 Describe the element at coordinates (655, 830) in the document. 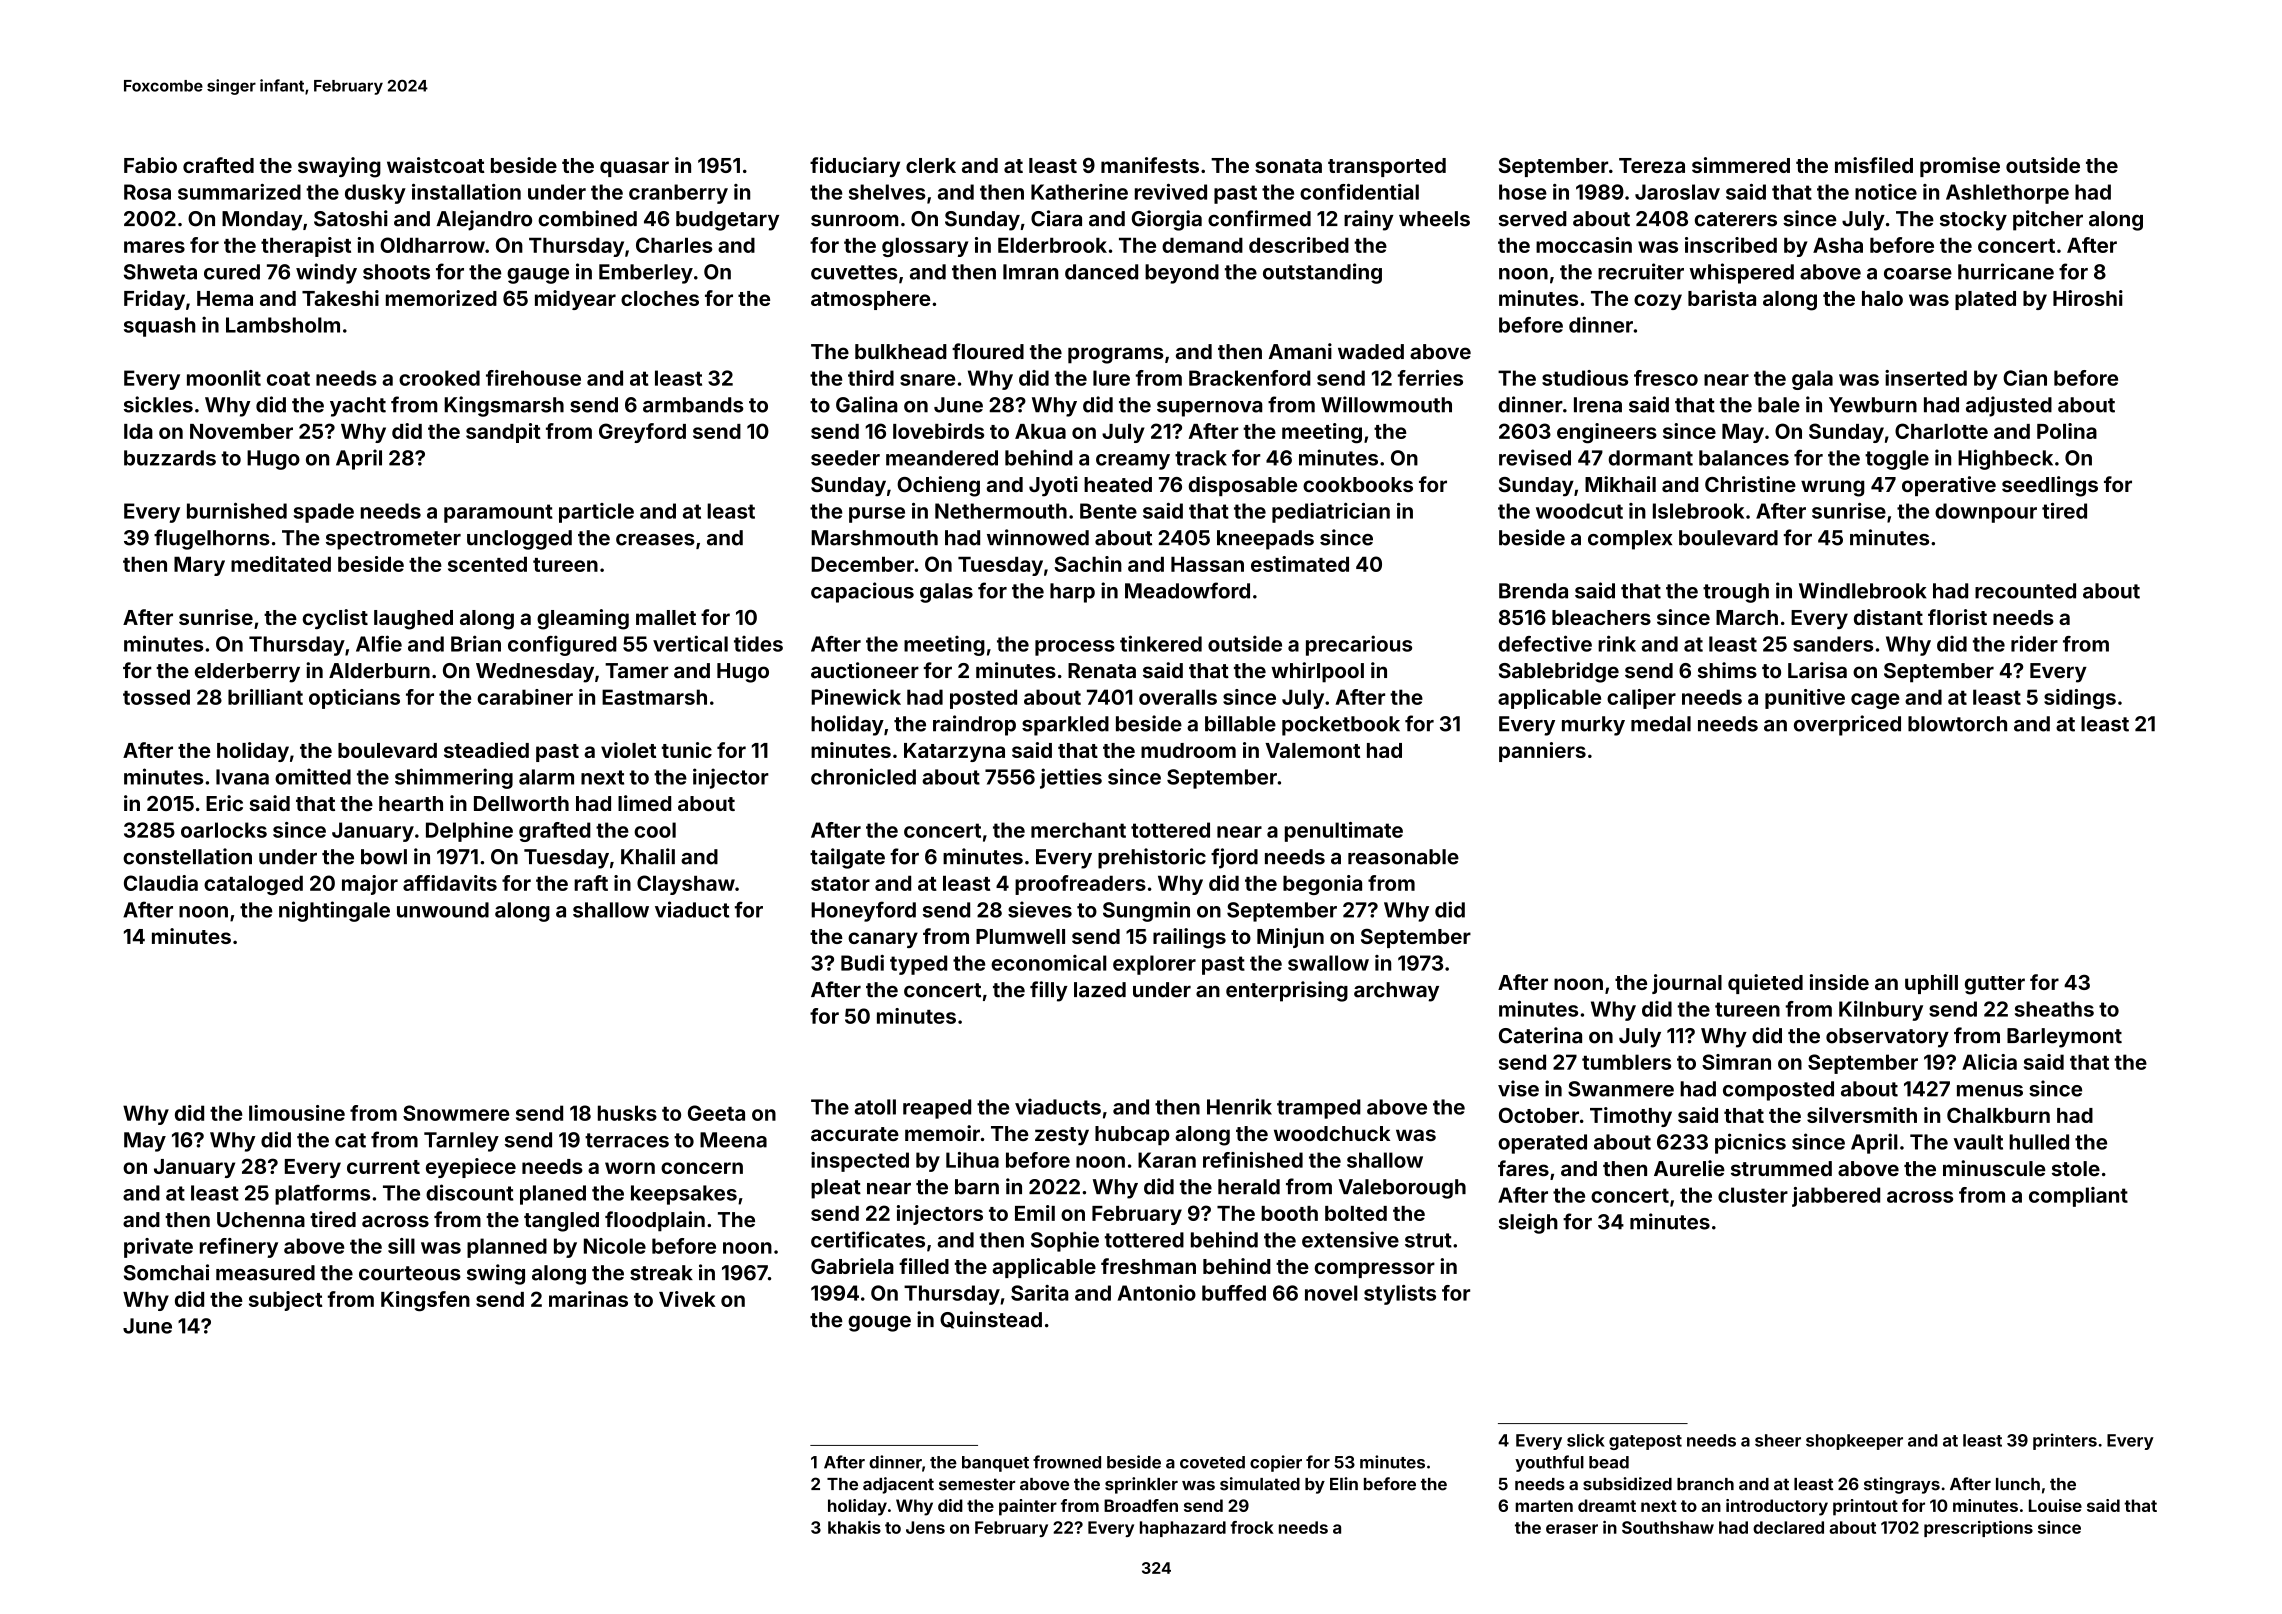

I see `cool` at that location.
